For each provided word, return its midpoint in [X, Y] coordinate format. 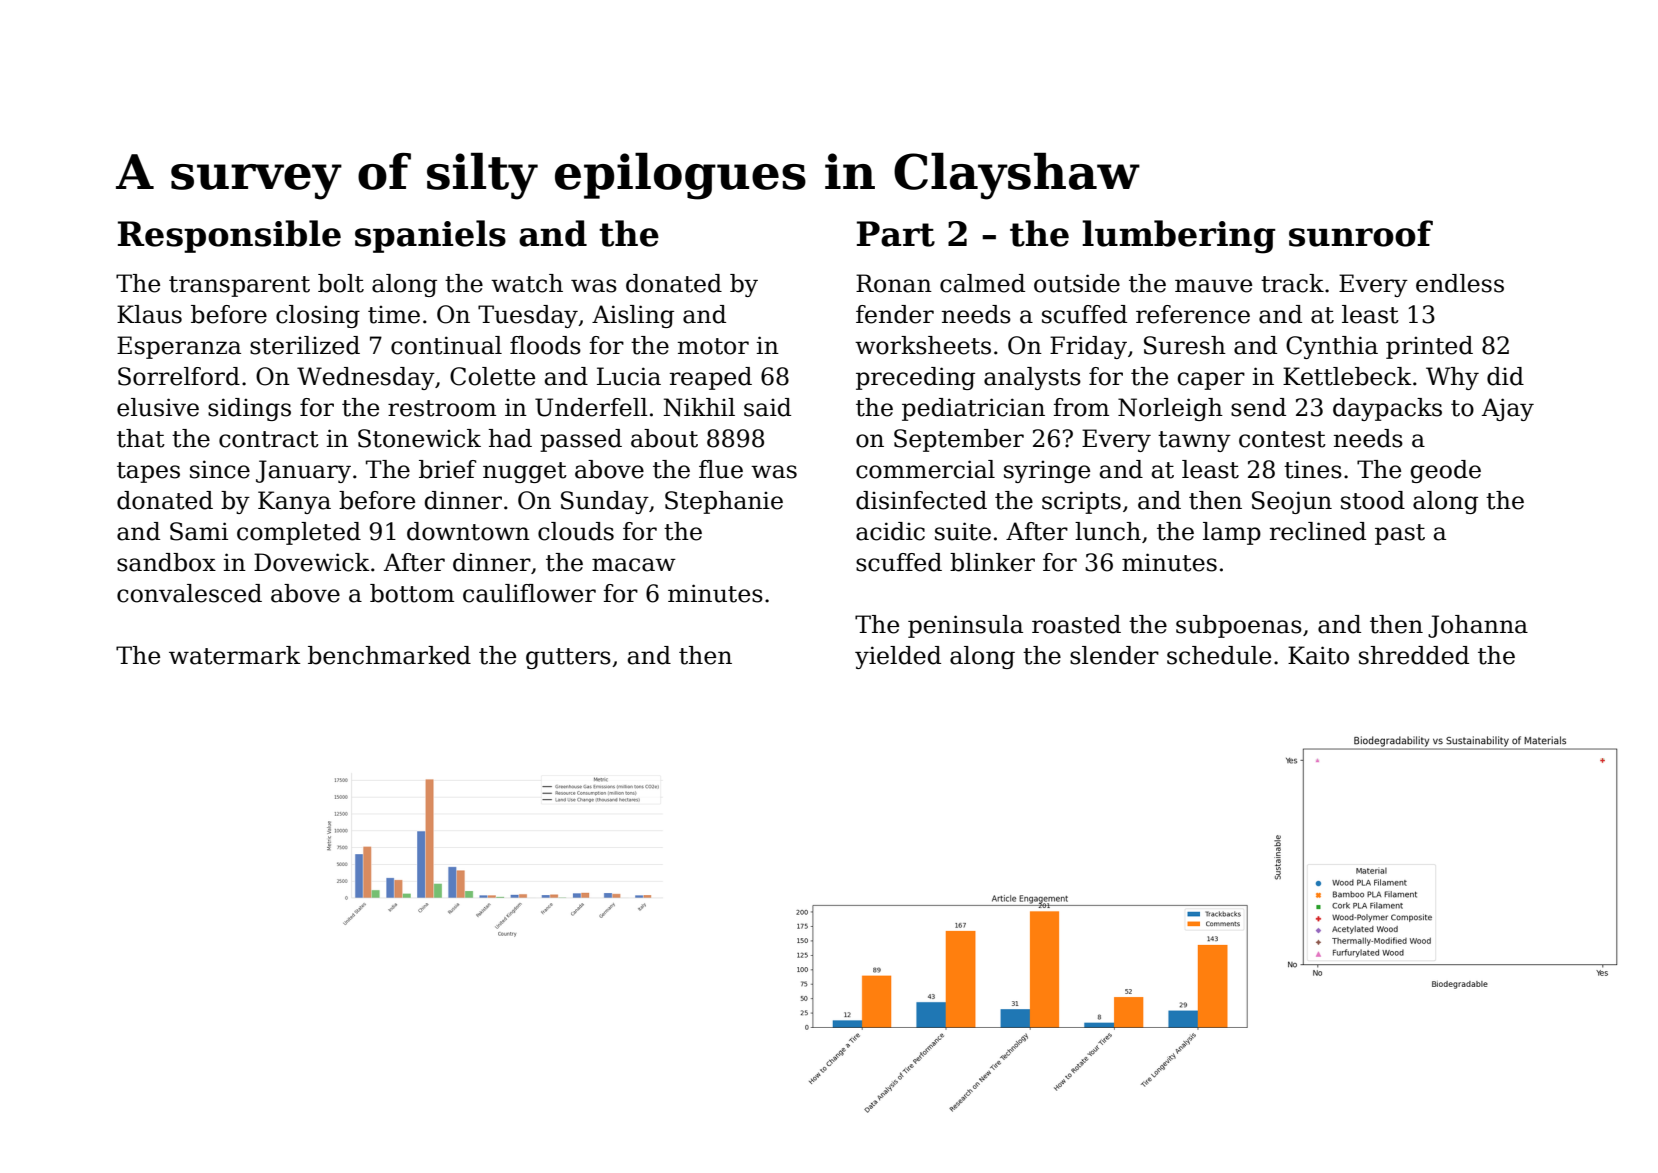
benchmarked [389, 655]
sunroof [1361, 233]
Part [896, 234]
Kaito [1318, 655]
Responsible [229, 236]
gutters [568, 658]
